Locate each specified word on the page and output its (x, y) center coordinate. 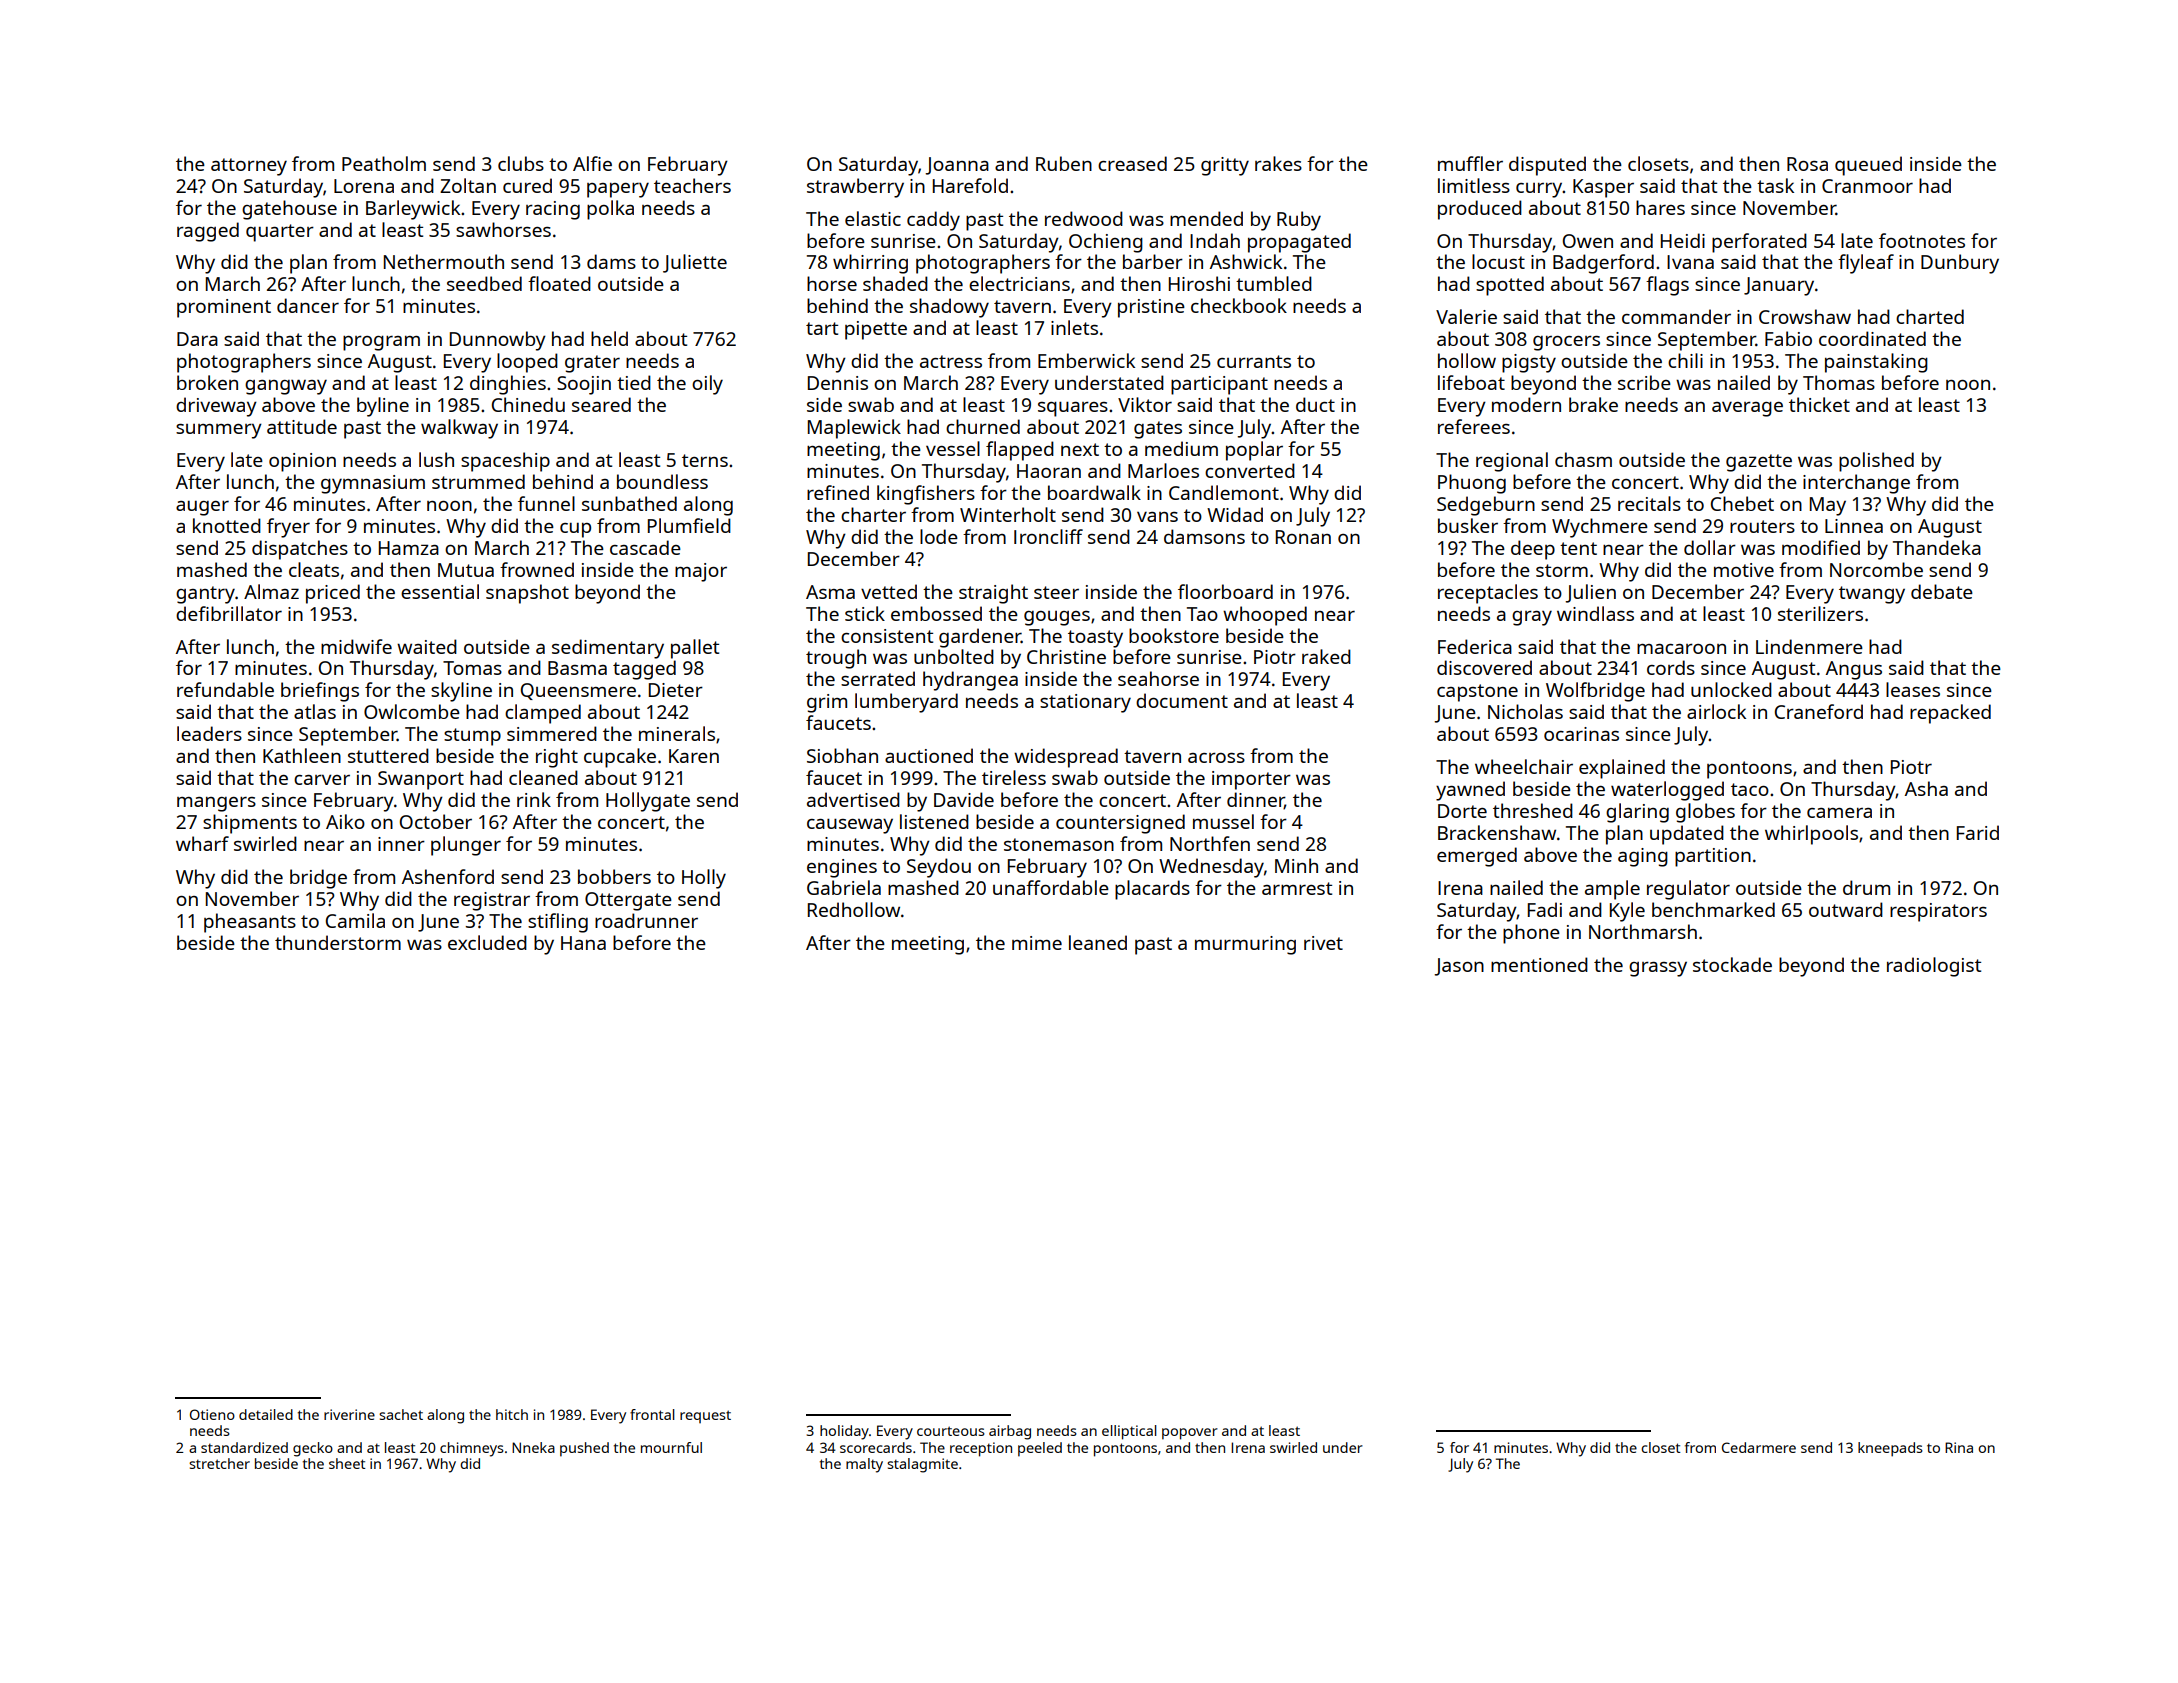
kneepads (1890, 1449)
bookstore (1174, 635)
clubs (521, 163)
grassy (1658, 969)
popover (1190, 1434)
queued (1868, 166)
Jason (1459, 967)
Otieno (212, 1414)
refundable (225, 689)
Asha (1926, 788)
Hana (583, 943)
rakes (1278, 163)
